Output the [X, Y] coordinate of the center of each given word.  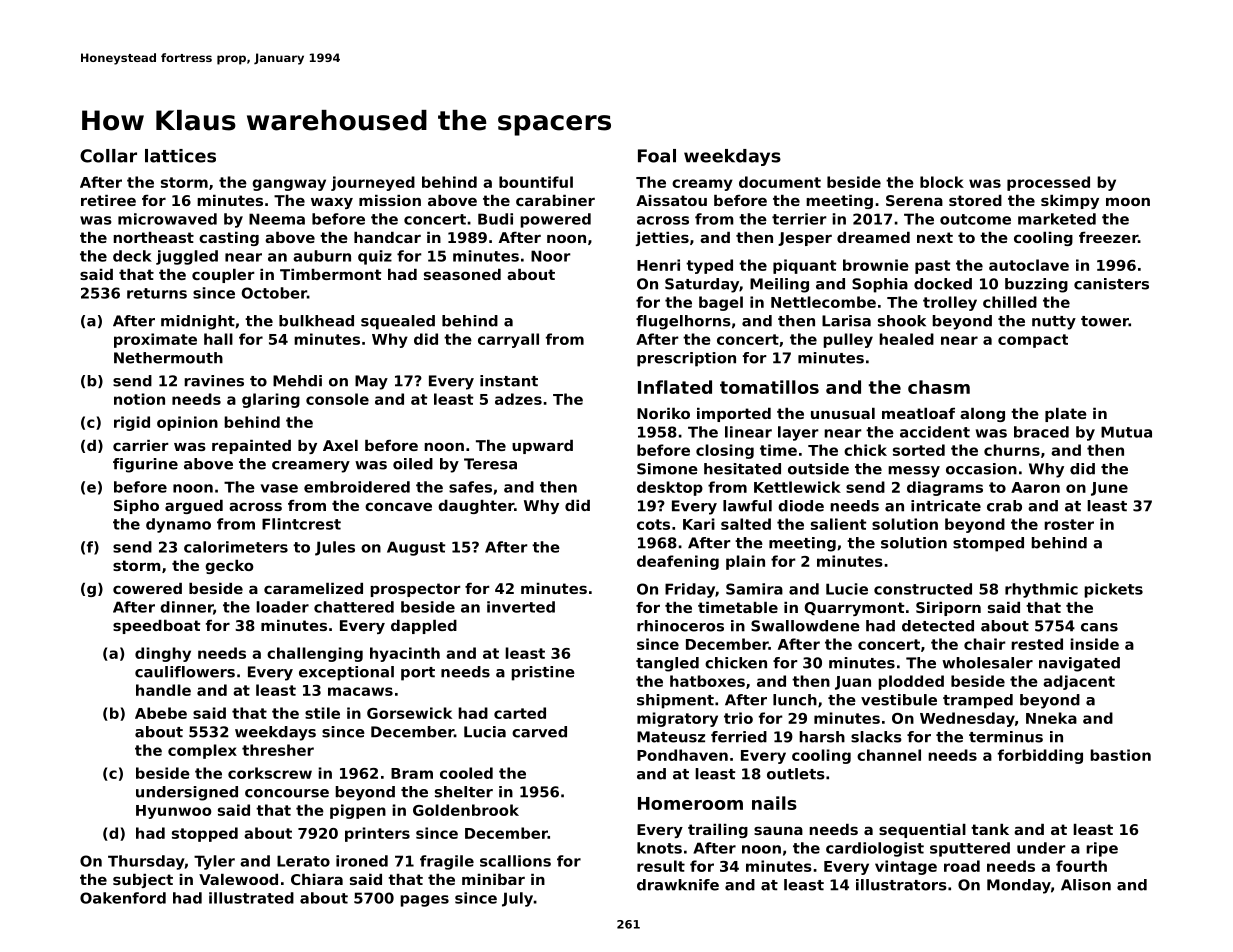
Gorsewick [409, 713]
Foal [657, 156]
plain [745, 562]
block [942, 182]
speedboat [156, 627]
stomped [988, 544]
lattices [180, 156]
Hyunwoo [174, 812]
